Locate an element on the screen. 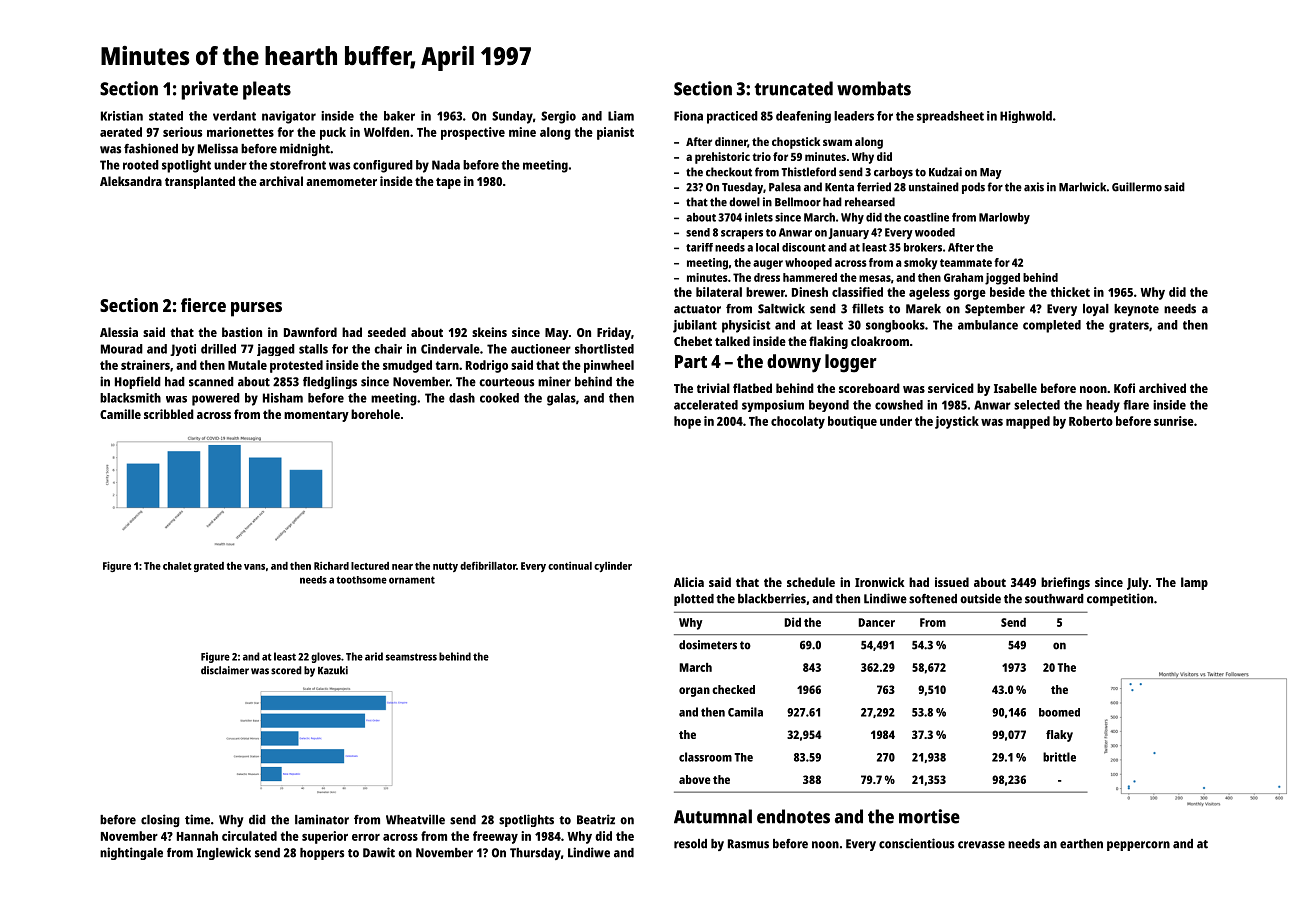  peppercorn is located at coordinates (1138, 846).
